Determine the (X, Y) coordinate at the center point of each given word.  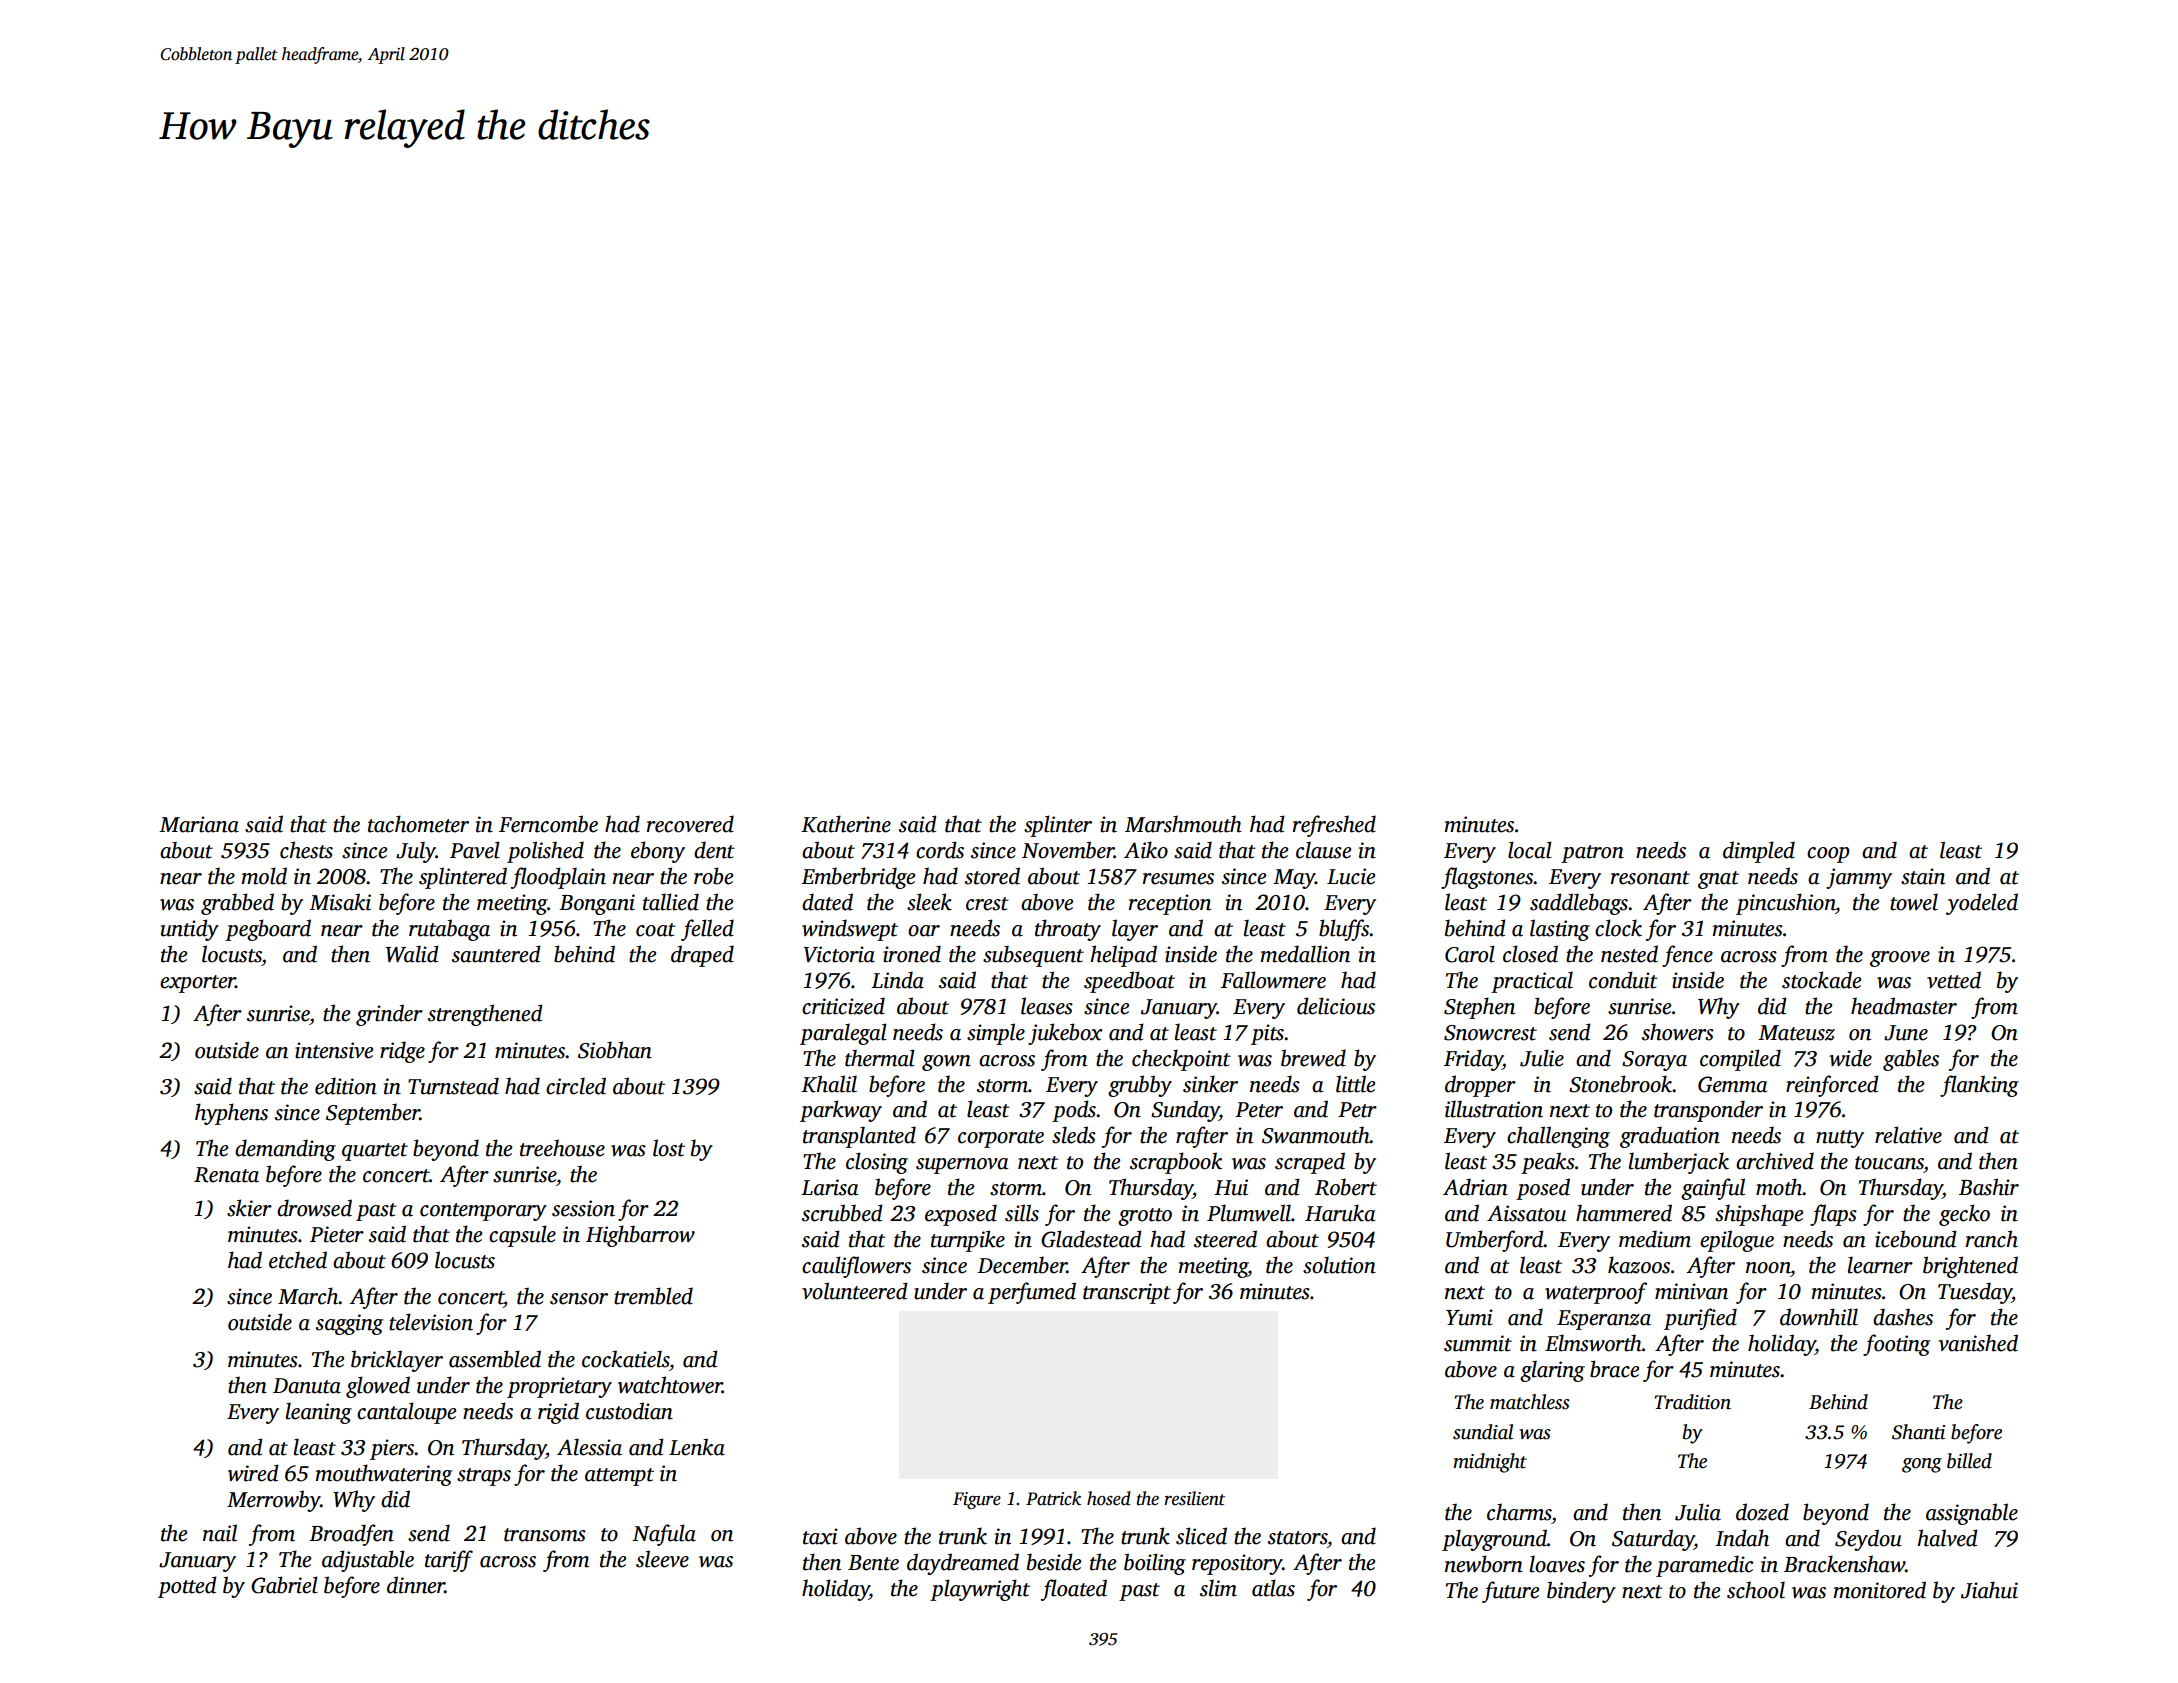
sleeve (662, 1559)
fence (1687, 956)
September (373, 1114)
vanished (1978, 1343)
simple (996, 1034)
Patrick (1053, 1498)
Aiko (1146, 850)
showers (1678, 1032)
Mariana (199, 824)
